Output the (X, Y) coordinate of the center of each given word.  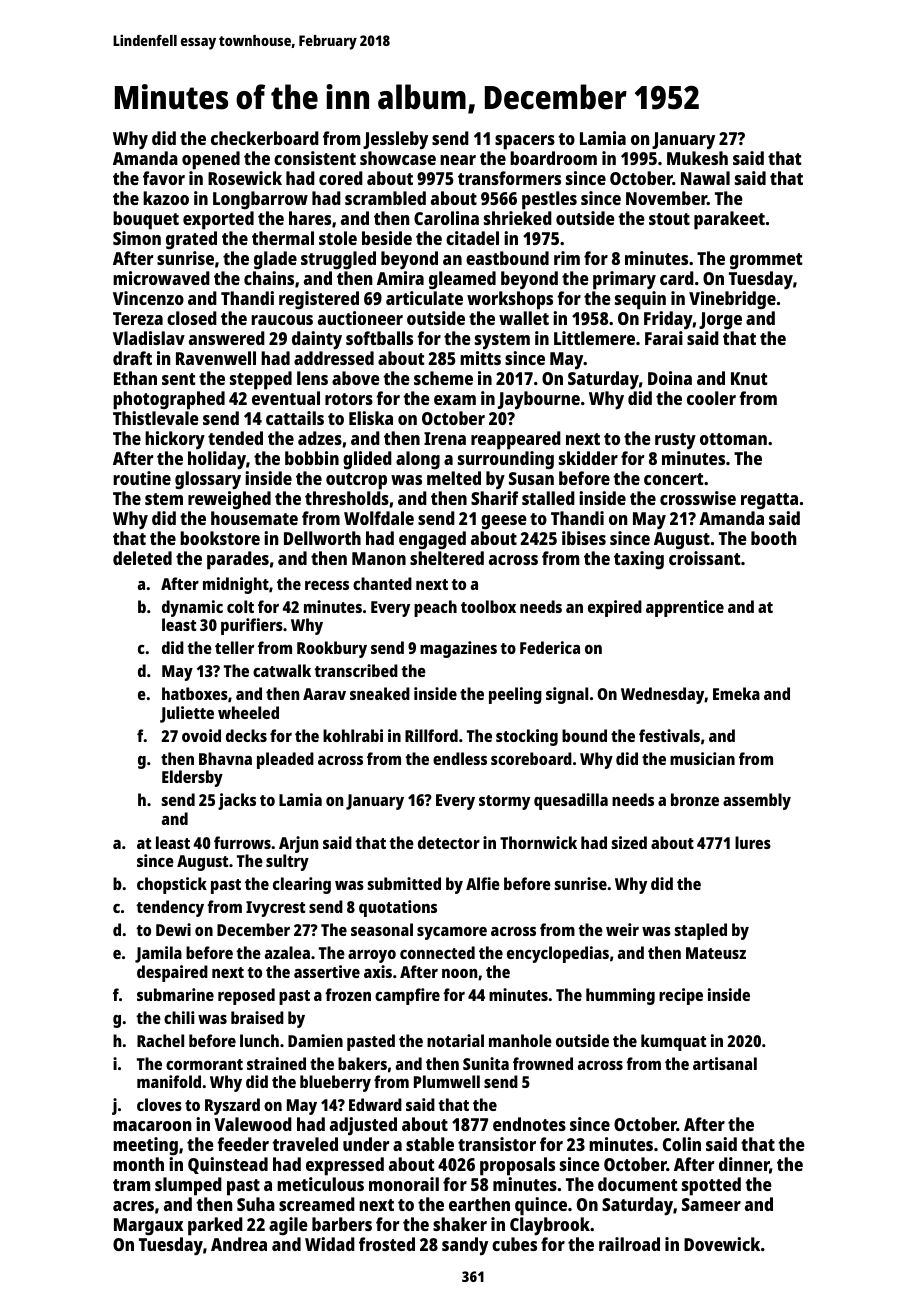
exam (455, 400)
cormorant (204, 1064)
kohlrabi (353, 735)
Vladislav (149, 338)
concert (674, 479)
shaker (460, 1224)
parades (238, 560)
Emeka (736, 693)
